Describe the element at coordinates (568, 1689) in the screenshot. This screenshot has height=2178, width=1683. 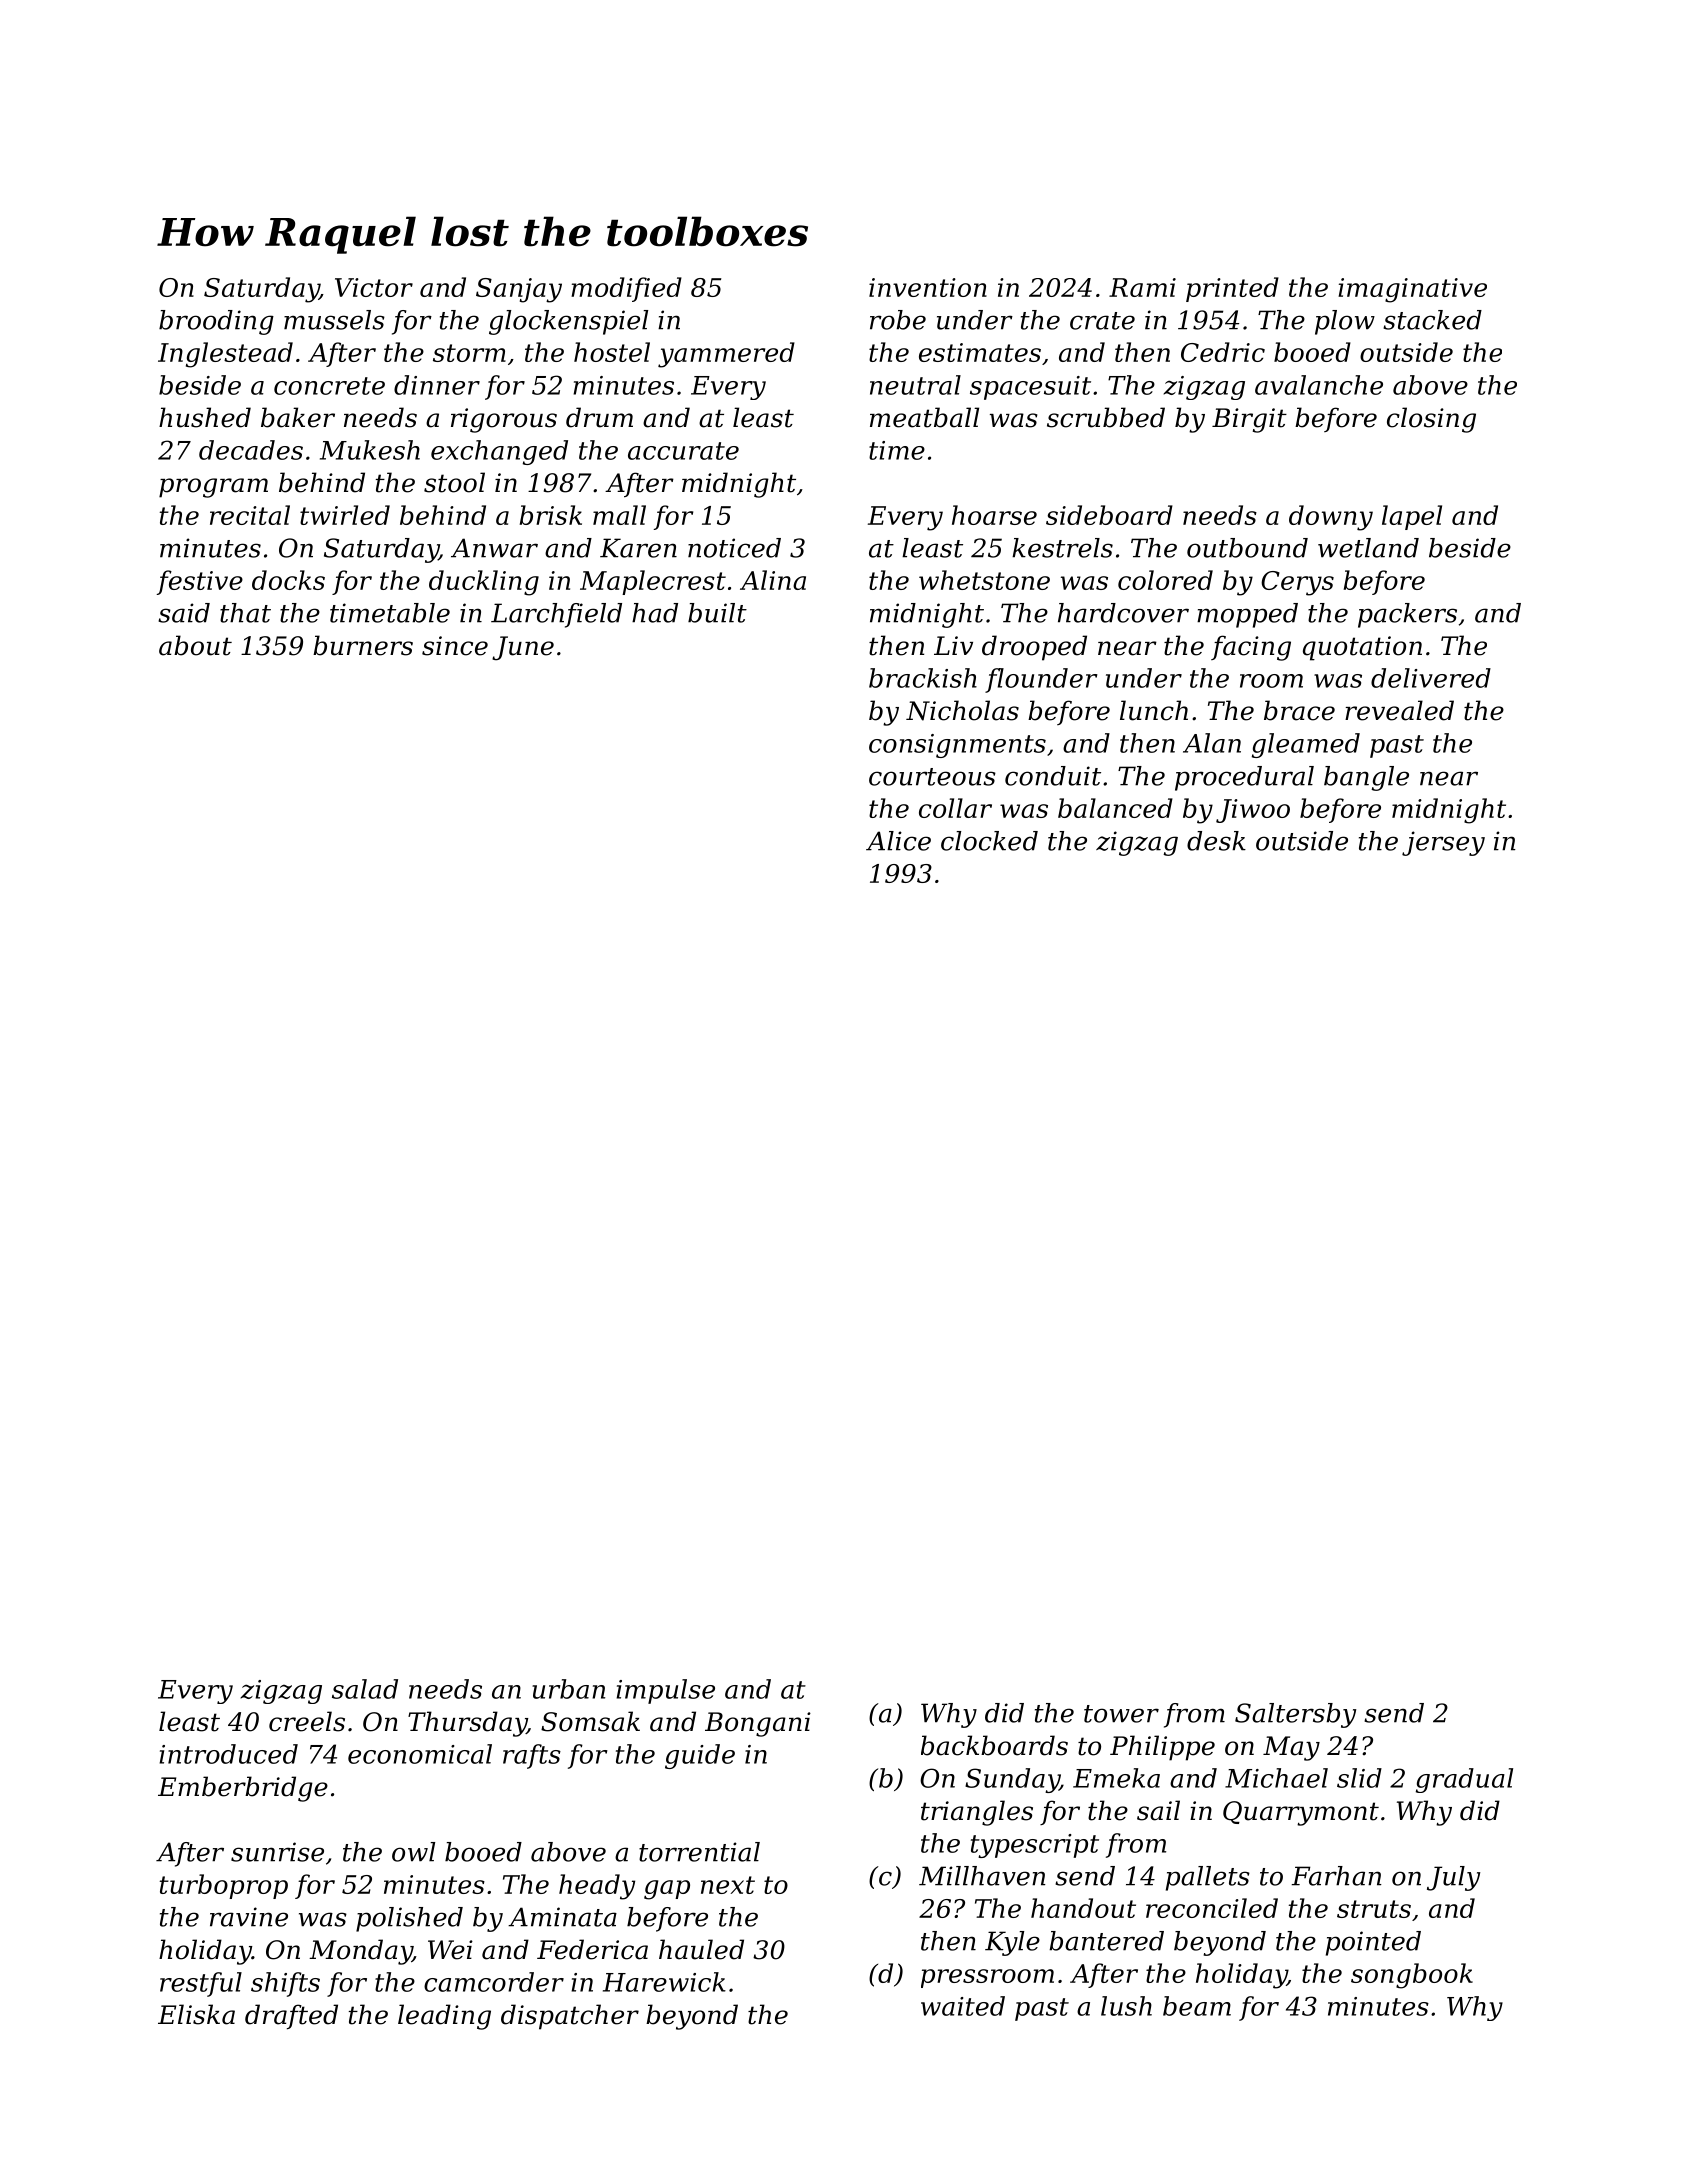
I see `urban` at that location.
